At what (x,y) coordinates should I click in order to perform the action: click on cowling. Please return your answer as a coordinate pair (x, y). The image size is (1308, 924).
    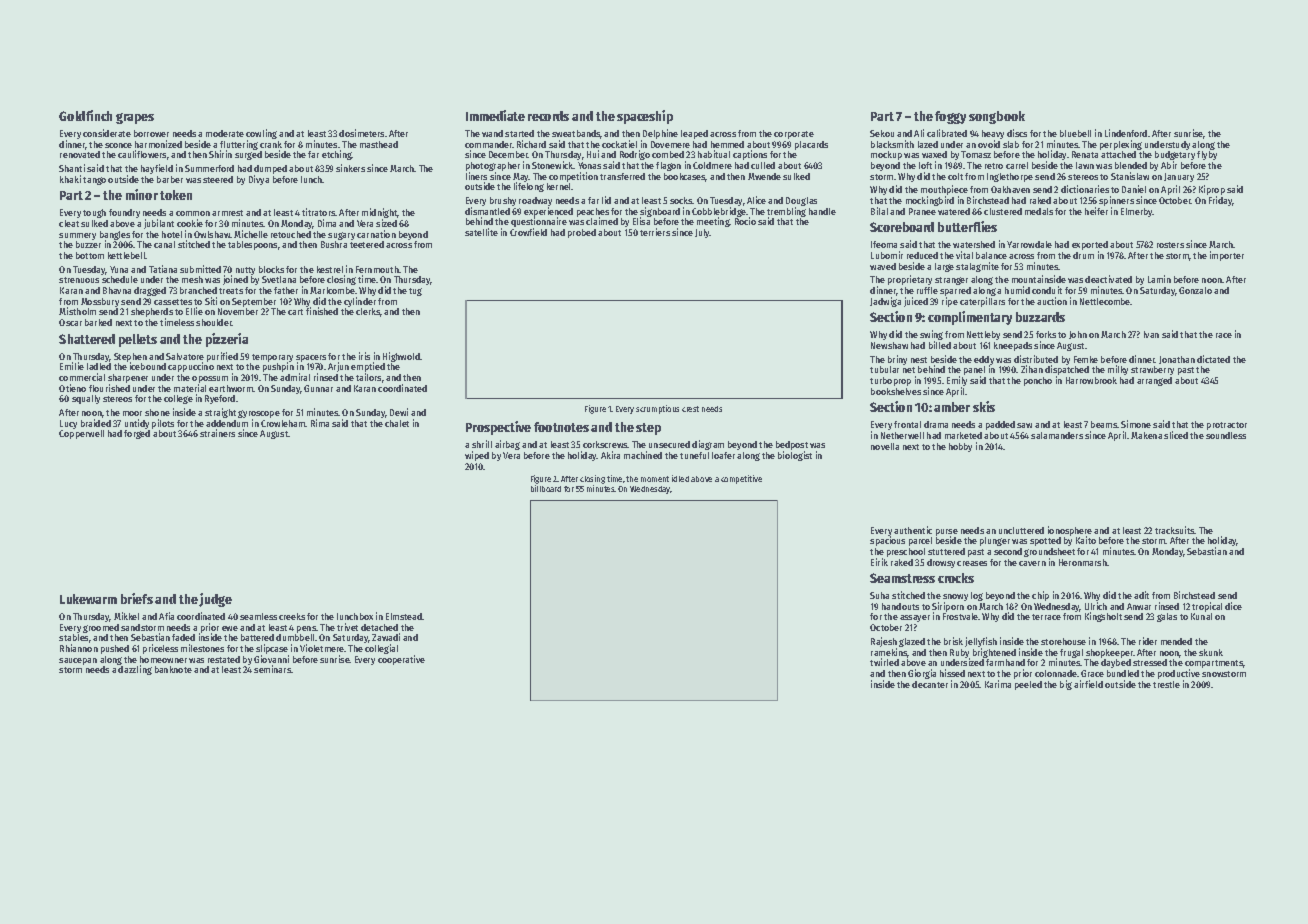
    Looking at the image, I should click on (261, 134).
